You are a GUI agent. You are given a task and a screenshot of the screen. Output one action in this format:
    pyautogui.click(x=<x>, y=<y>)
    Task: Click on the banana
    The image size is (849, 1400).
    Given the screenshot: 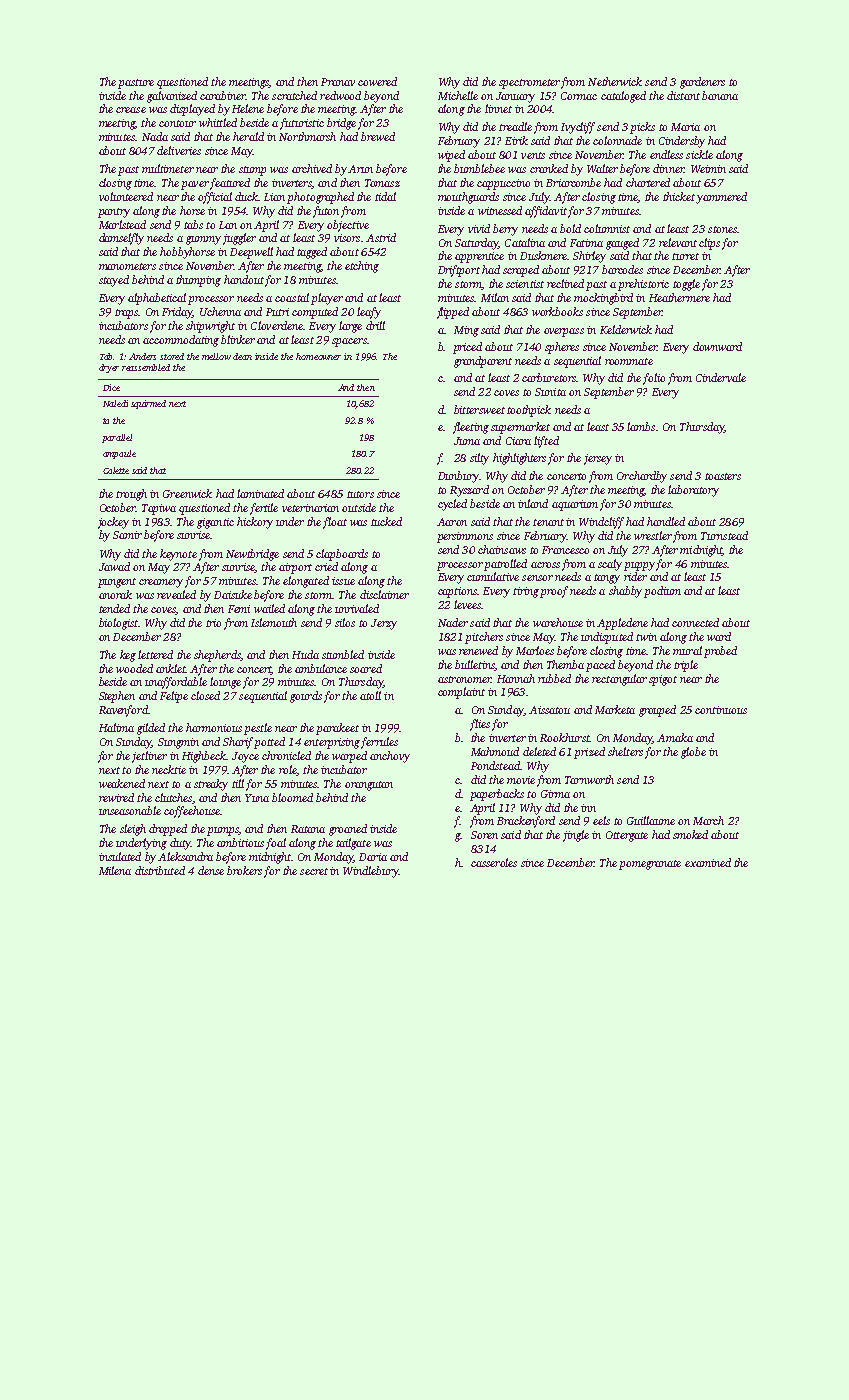 What is the action you would take?
    pyautogui.click(x=720, y=95)
